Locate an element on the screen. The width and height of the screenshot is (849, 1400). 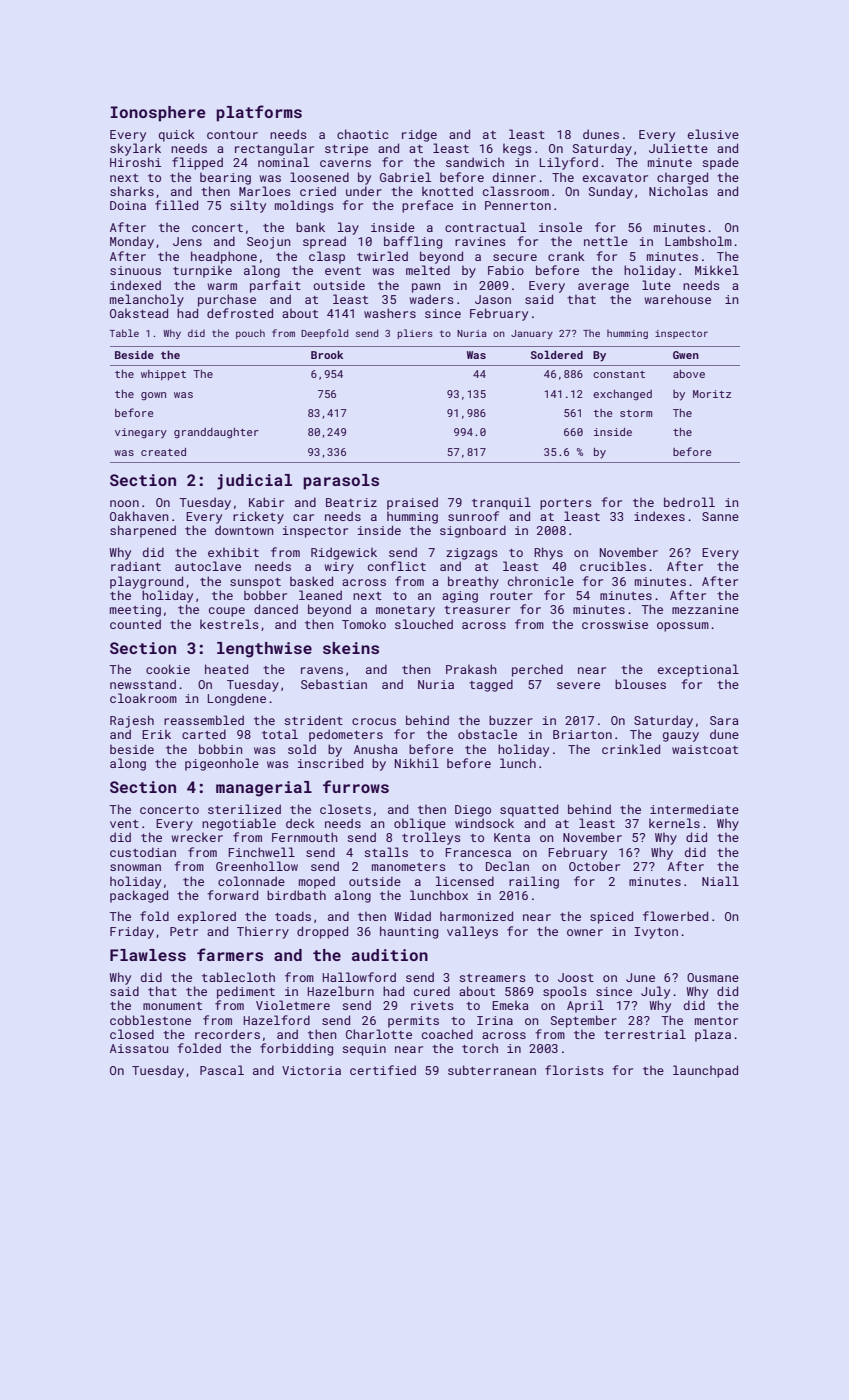
total is located at coordinates (280, 734).
